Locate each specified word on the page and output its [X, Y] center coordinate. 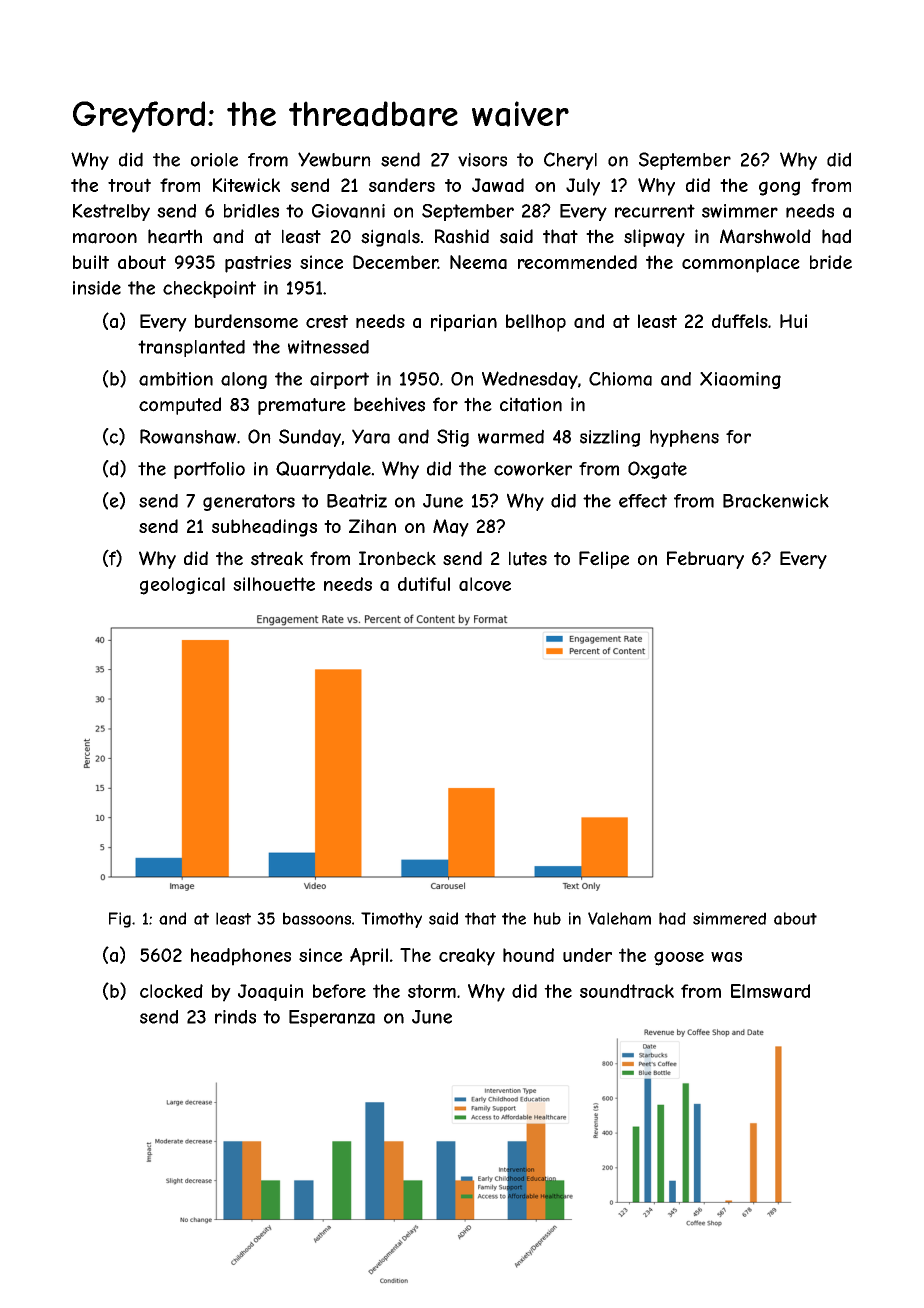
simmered [729, 918]
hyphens [684, 438]
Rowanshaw [188, 436]
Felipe [604, 560]
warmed [511, 436]
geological [182, 586]
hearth [175, 236]
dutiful [424, 584]
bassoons [317, 918]
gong [779, 188]
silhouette [274, 584]
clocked [171, 991]
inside [97, 288]
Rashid [462, 236]
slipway [654, 238]
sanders [402, 185]
